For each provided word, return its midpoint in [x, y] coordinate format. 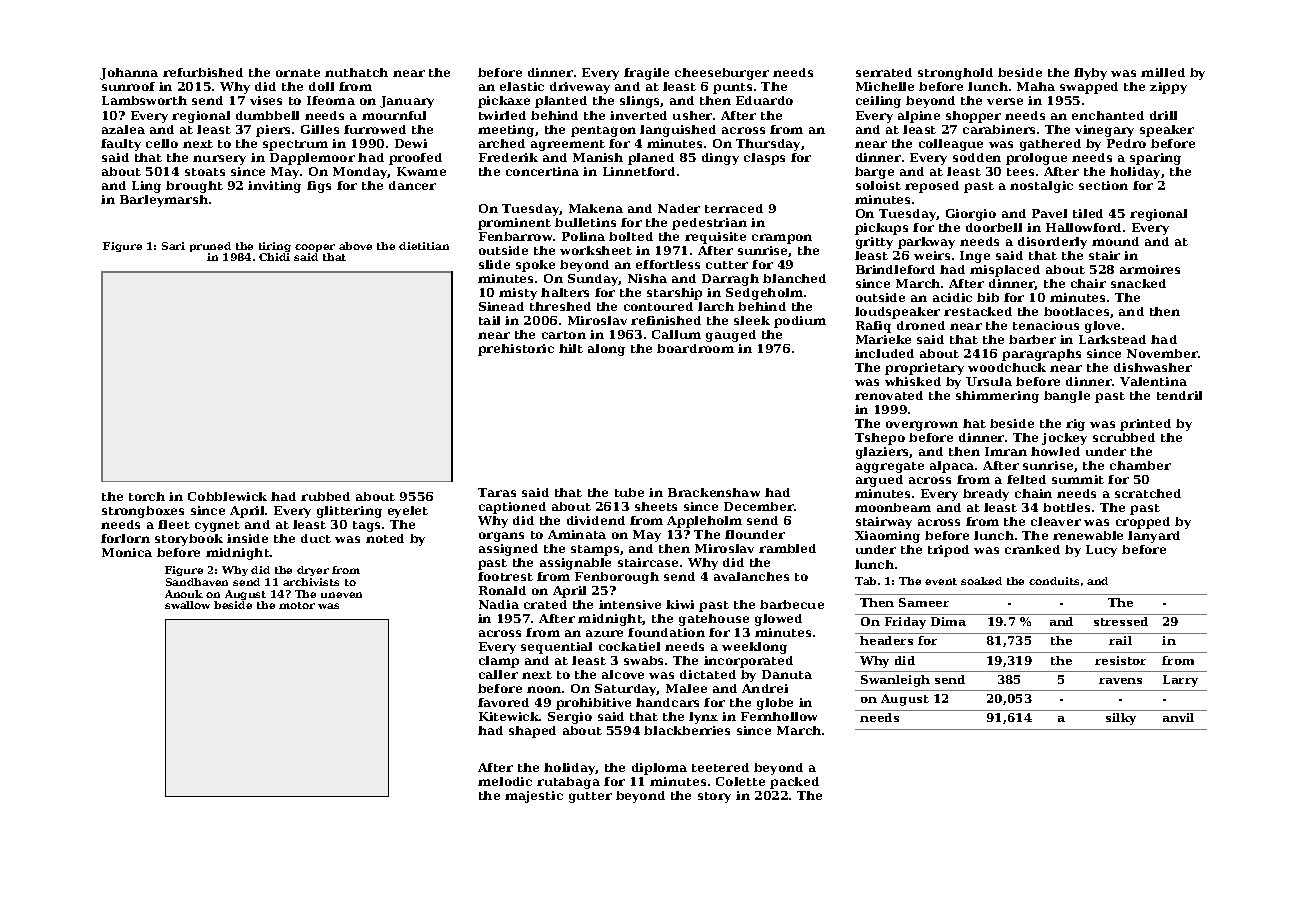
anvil [1178, 717]
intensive [630, 604]
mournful [394, 115]
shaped [532, 732]
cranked [1032, 549]
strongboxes [143, 512]
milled [1163, 72]
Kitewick [509, 716]
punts [732, 88]
